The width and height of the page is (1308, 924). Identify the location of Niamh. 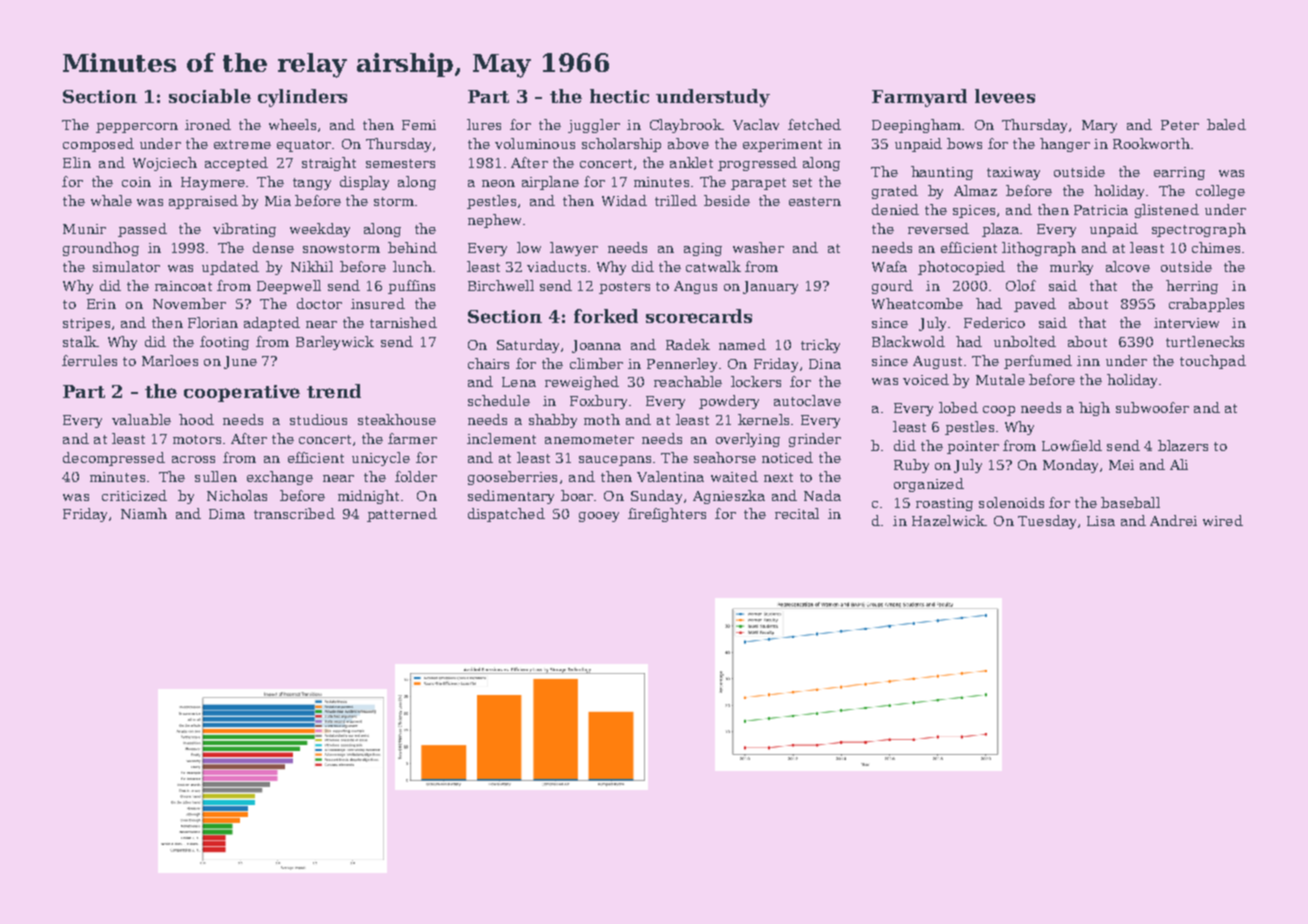
(144, 513).
